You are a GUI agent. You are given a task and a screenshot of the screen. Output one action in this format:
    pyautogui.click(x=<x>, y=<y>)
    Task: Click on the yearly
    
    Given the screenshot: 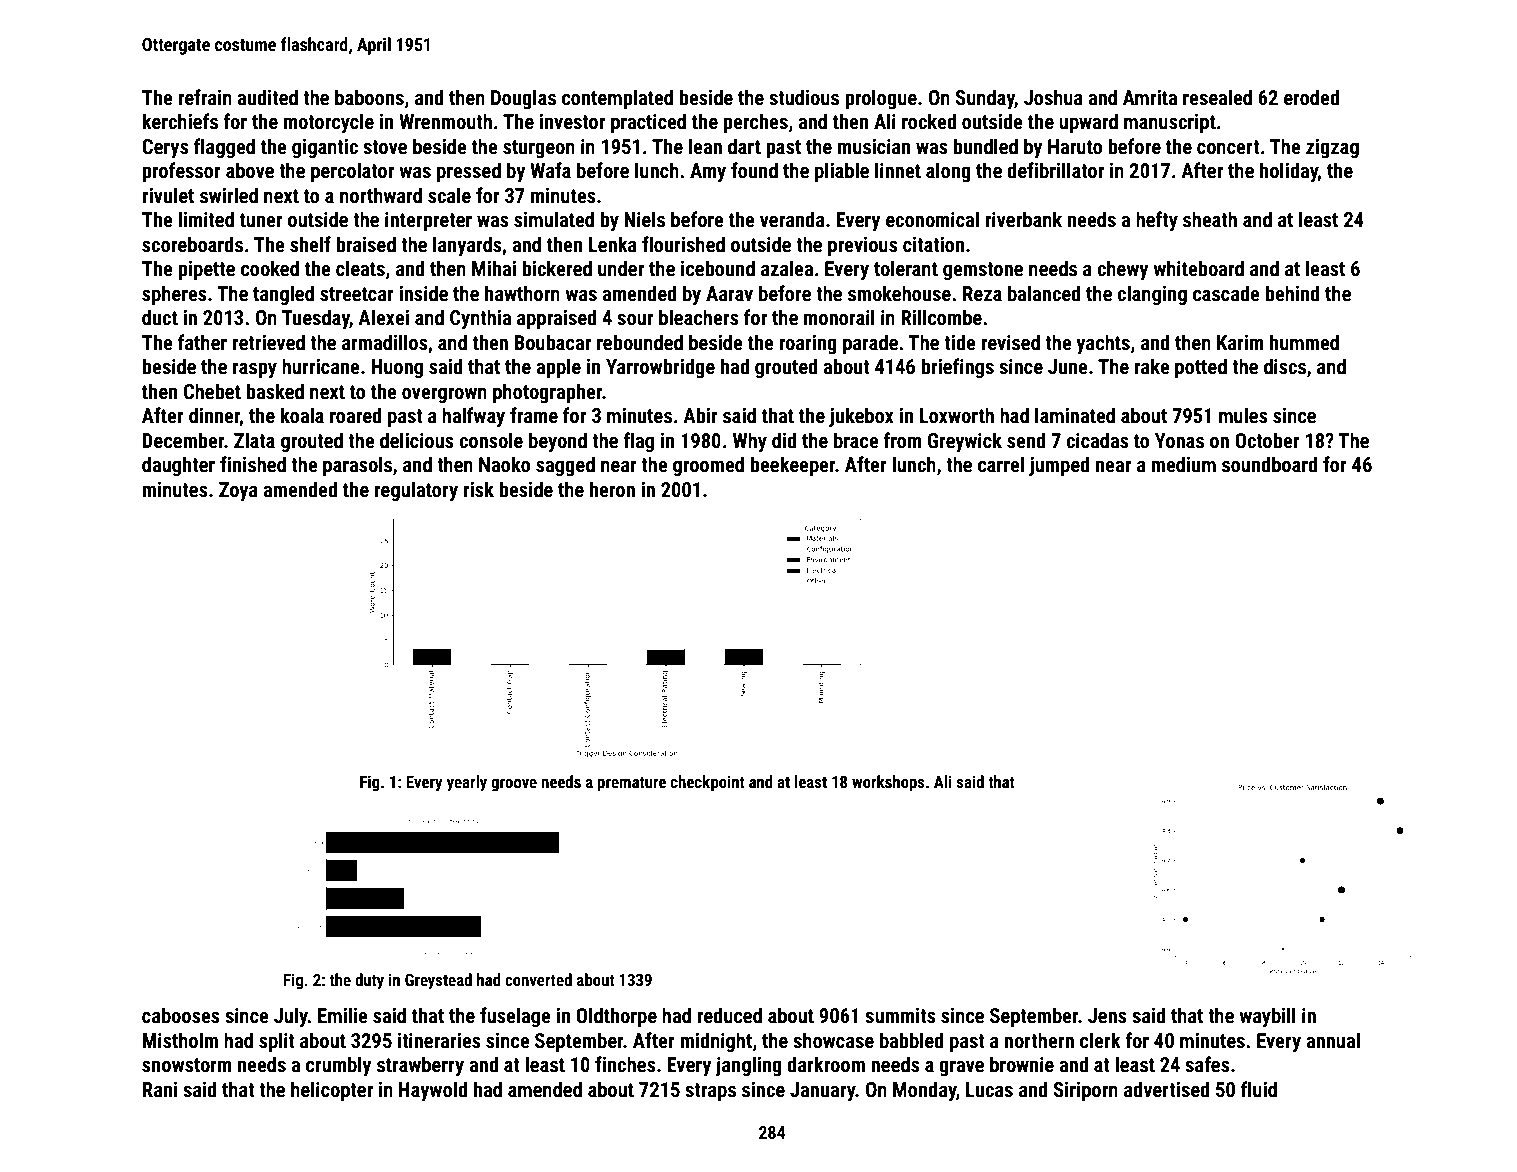 What is the action you would take?
    pyautogui.click(x=467, y=783)
